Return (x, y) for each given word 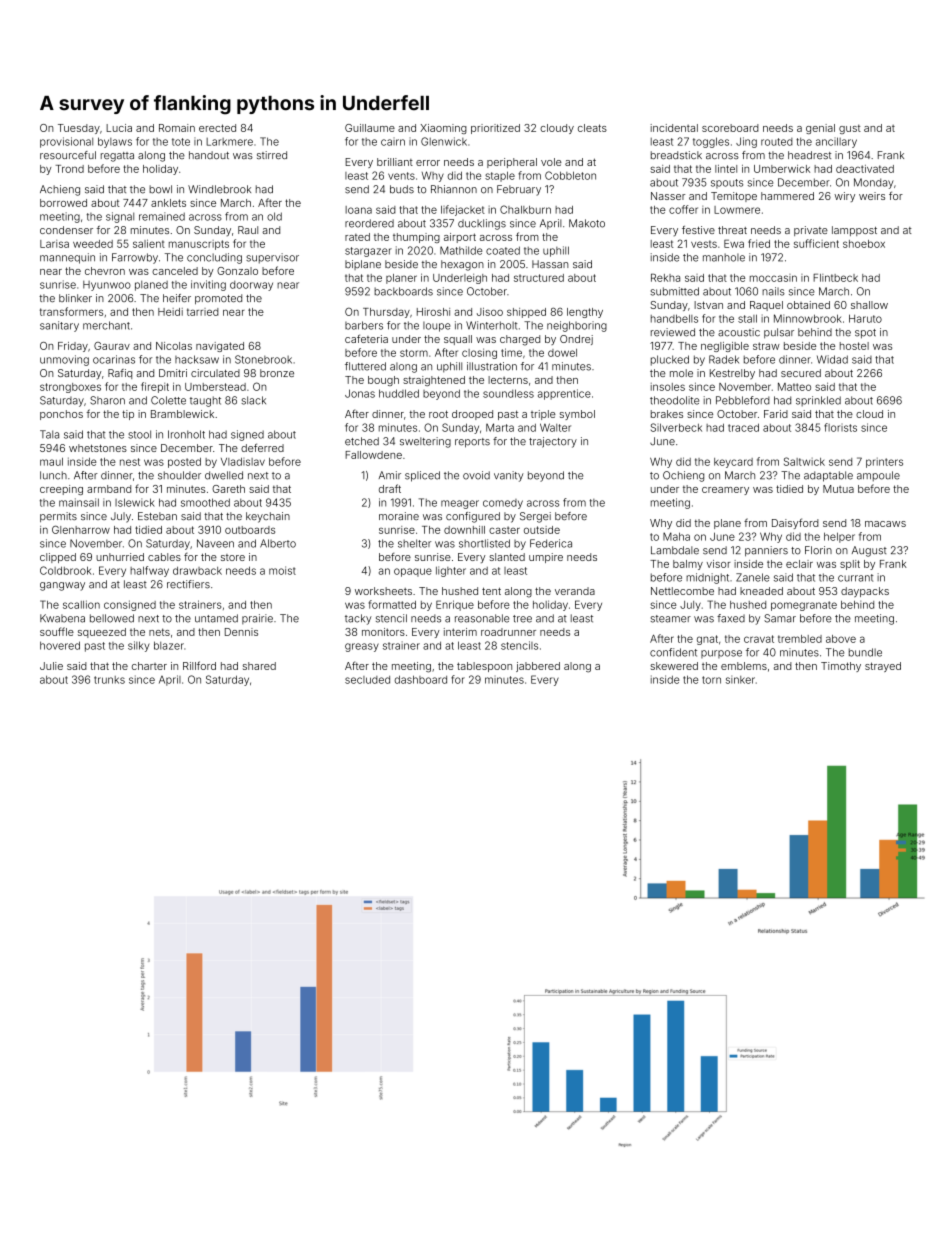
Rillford (199, 665)
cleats (592, 128)
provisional (66, 142)
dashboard (420, 679)
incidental (674, 128)
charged (520, 340)
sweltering (425, 442)
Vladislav (243, 462)
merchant (106, 325)
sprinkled (818, 401)
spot (865, 334)
